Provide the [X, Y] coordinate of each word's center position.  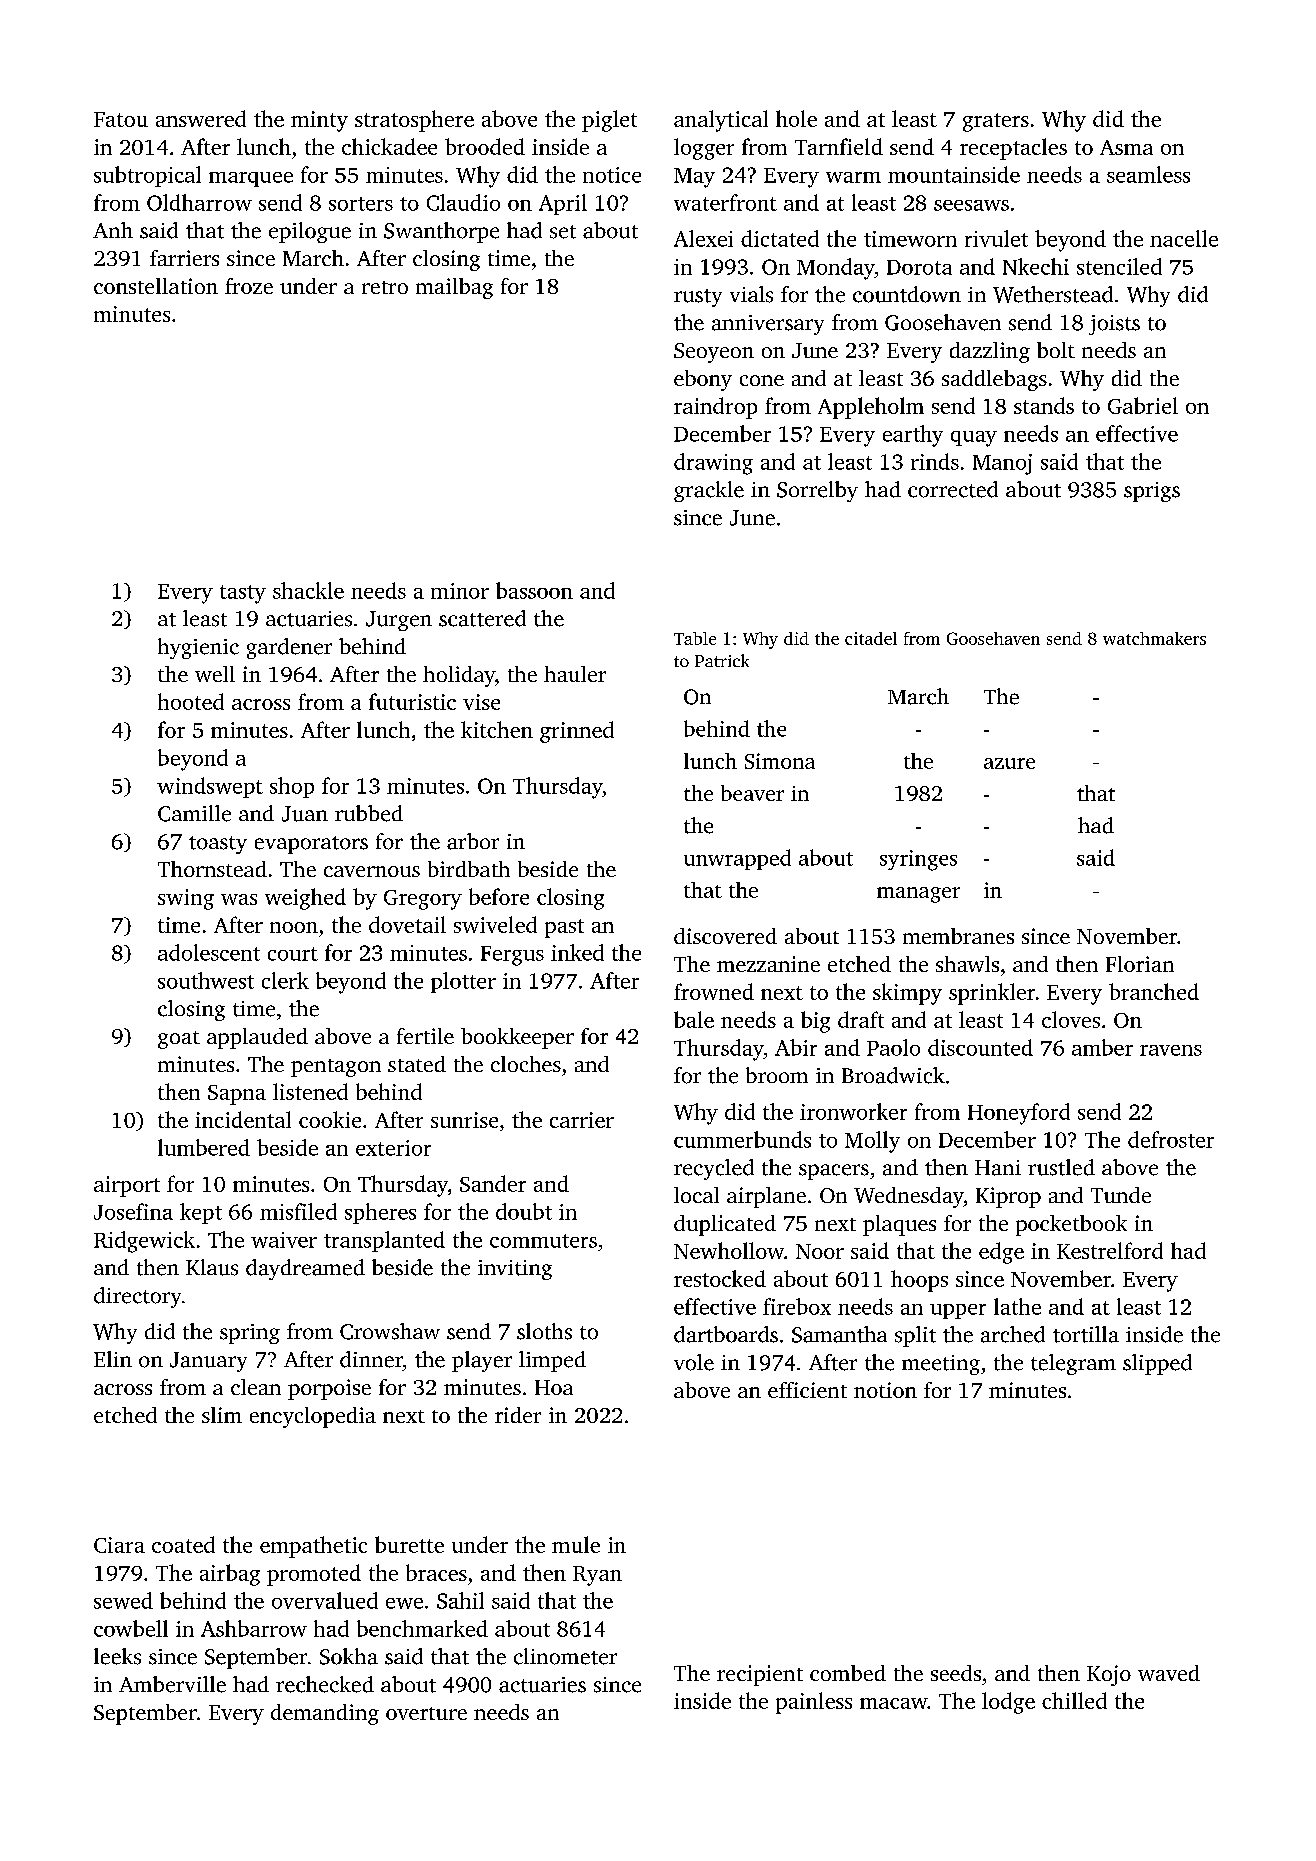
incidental [243, 1119]
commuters [543, 1241]
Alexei [703, 238]
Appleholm [871, 408]
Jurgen [399, 621]
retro [385, 287]
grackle [709, 491]
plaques [899, 1225]
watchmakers [1154, 638]
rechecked [325, 1684]
